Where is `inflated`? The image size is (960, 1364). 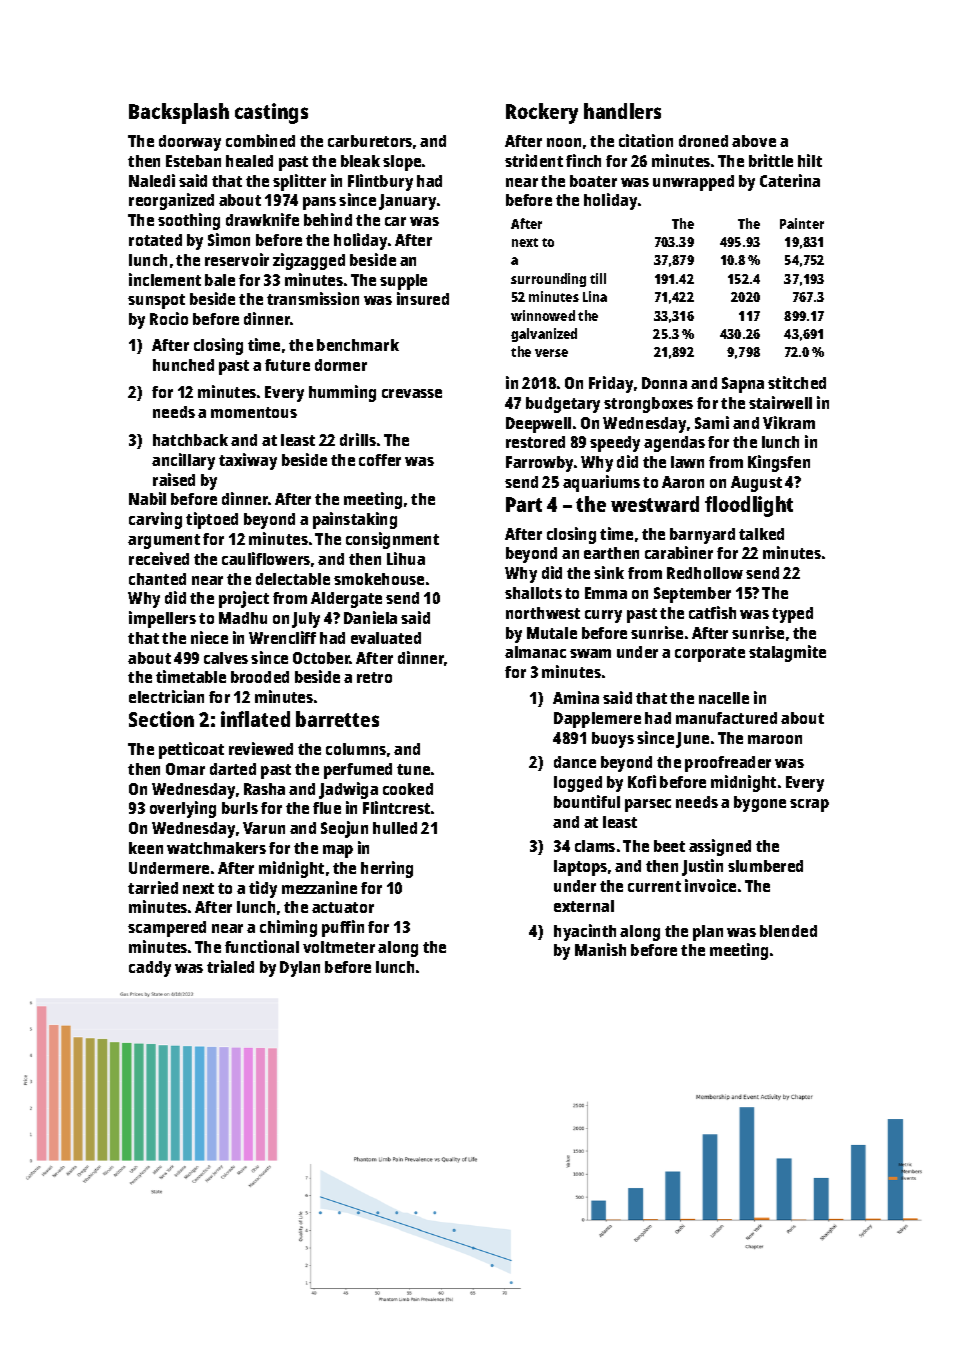
inflated is located at coordinates (255, 719).
